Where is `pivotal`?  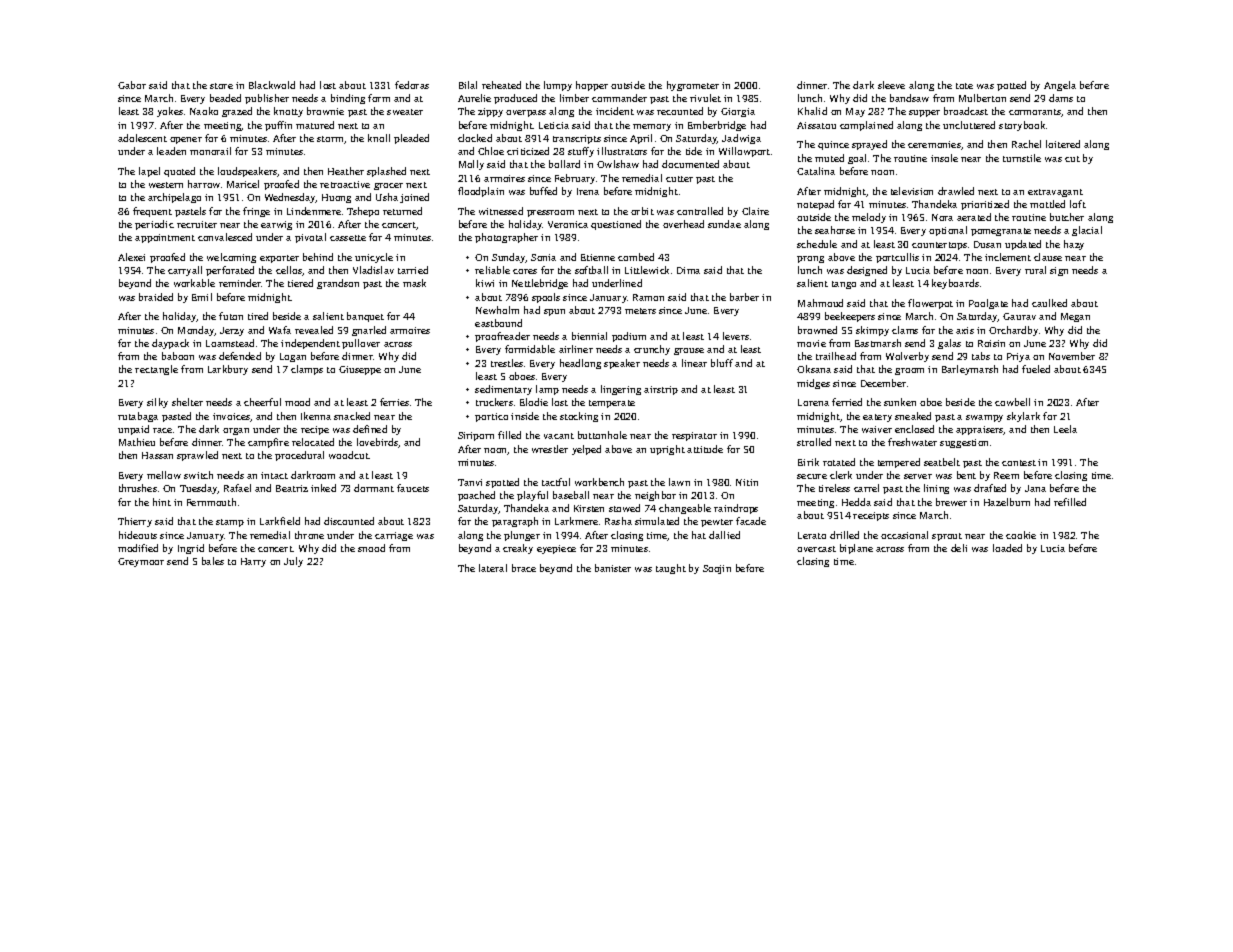 pivotal is located at coordinates (310, 238).
